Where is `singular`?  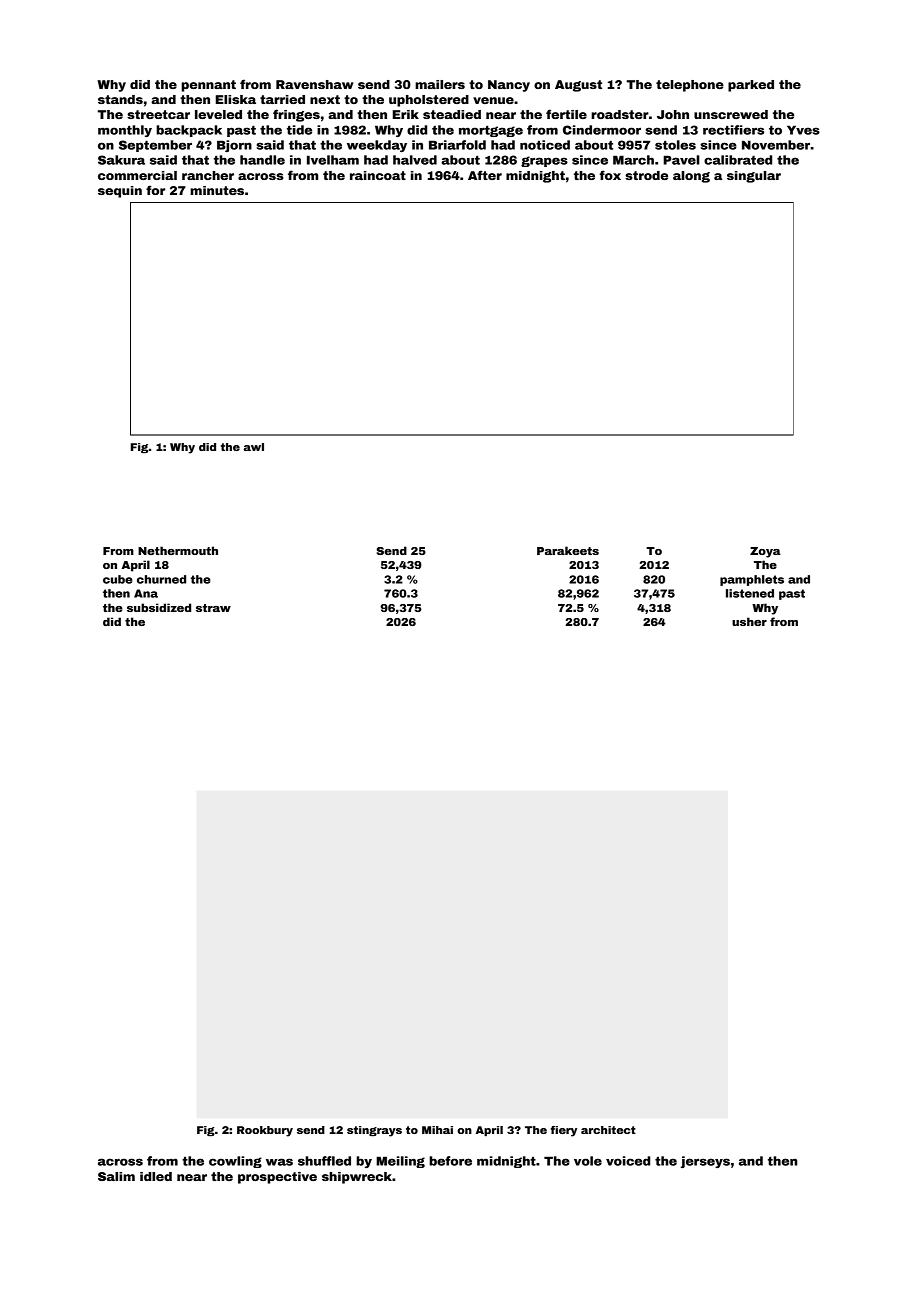
singular is located at coordinates (754, 177).
